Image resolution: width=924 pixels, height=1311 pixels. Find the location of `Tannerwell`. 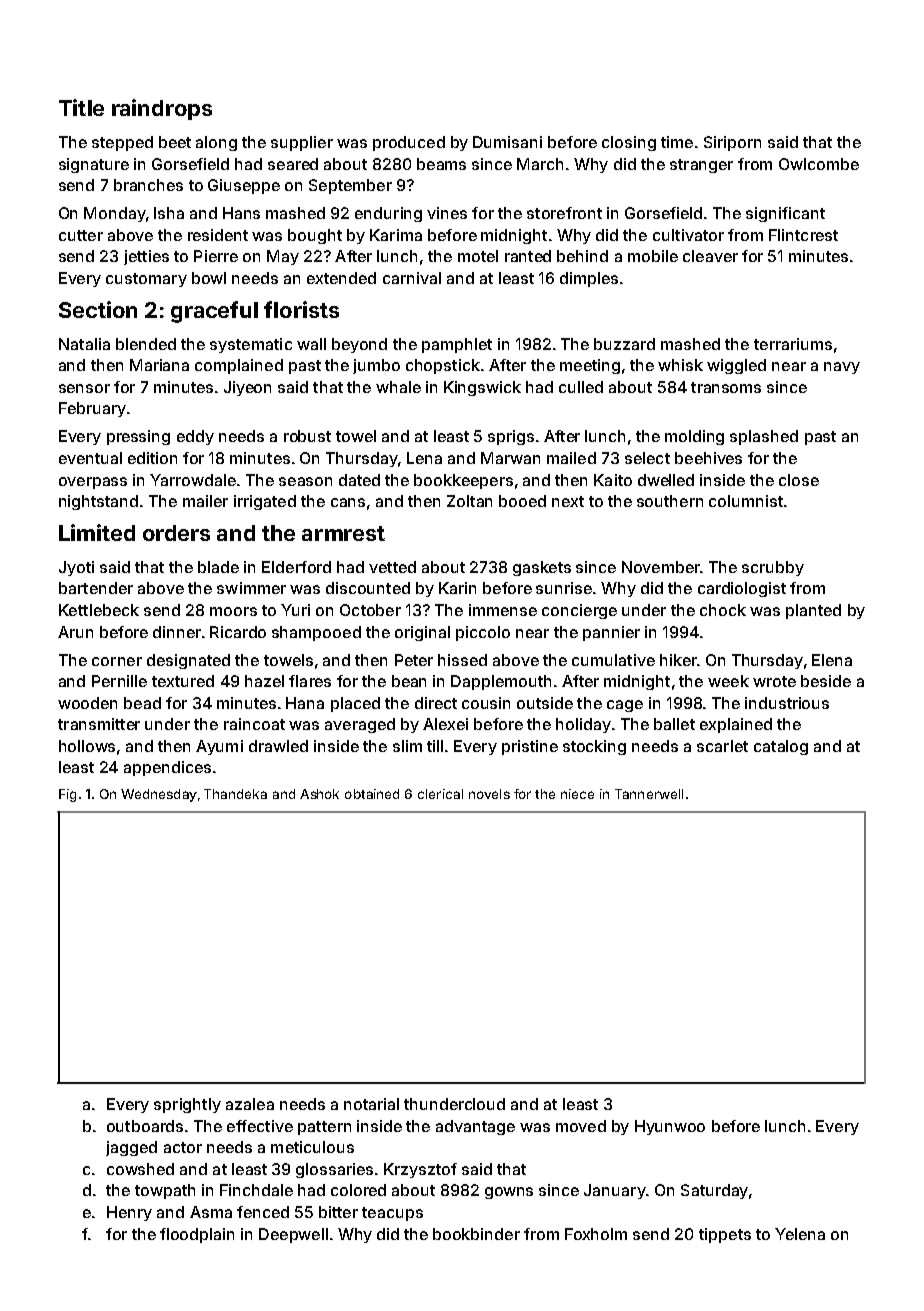

Tannerwell is located at coordinates (649, 794).
